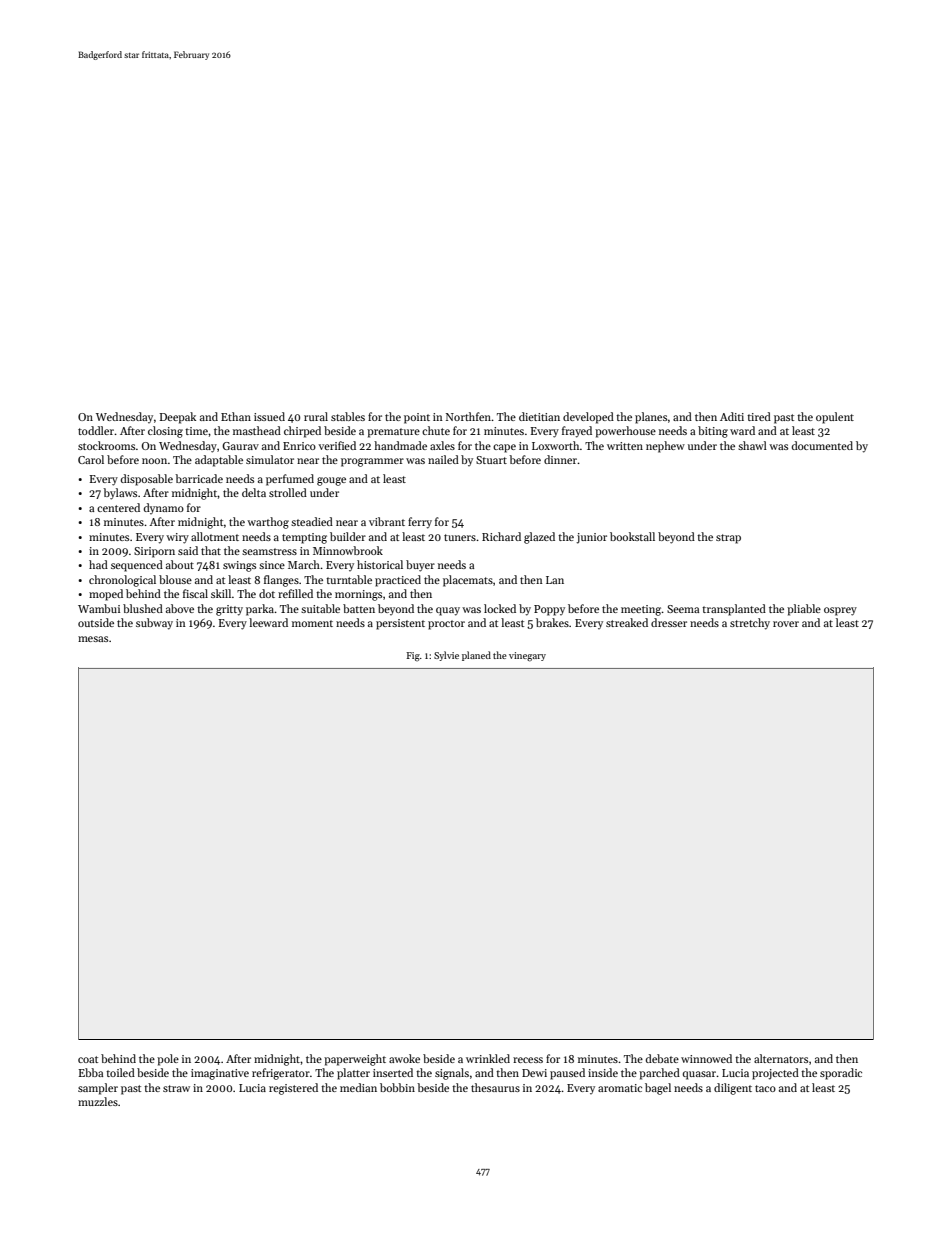  Describe the element at coordinates (293, 1089) in the screenshot. I see `registered` at that location.
